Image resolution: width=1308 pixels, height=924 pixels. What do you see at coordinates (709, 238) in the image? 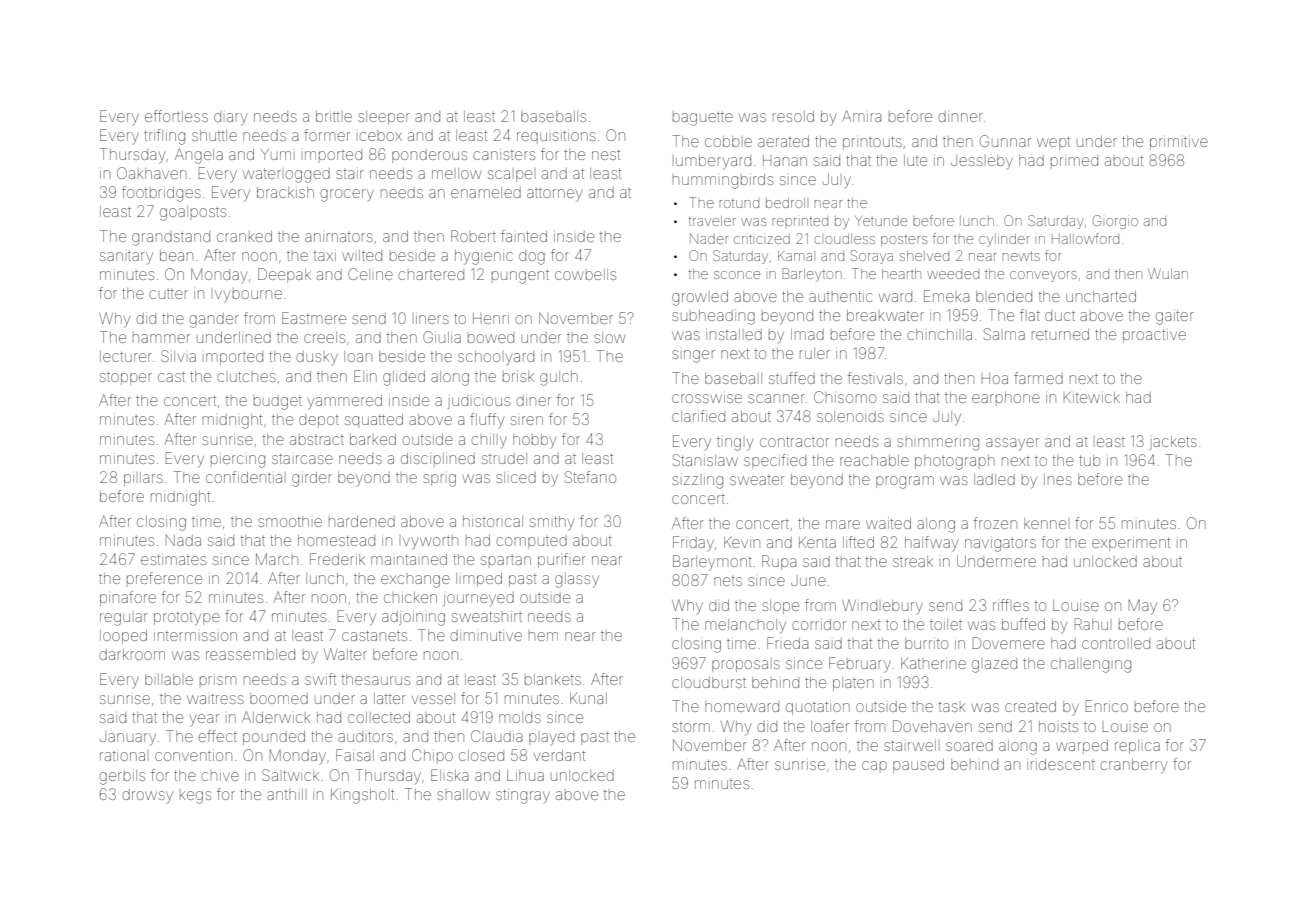
I see `Nader` at bounding box center [709, 238].
